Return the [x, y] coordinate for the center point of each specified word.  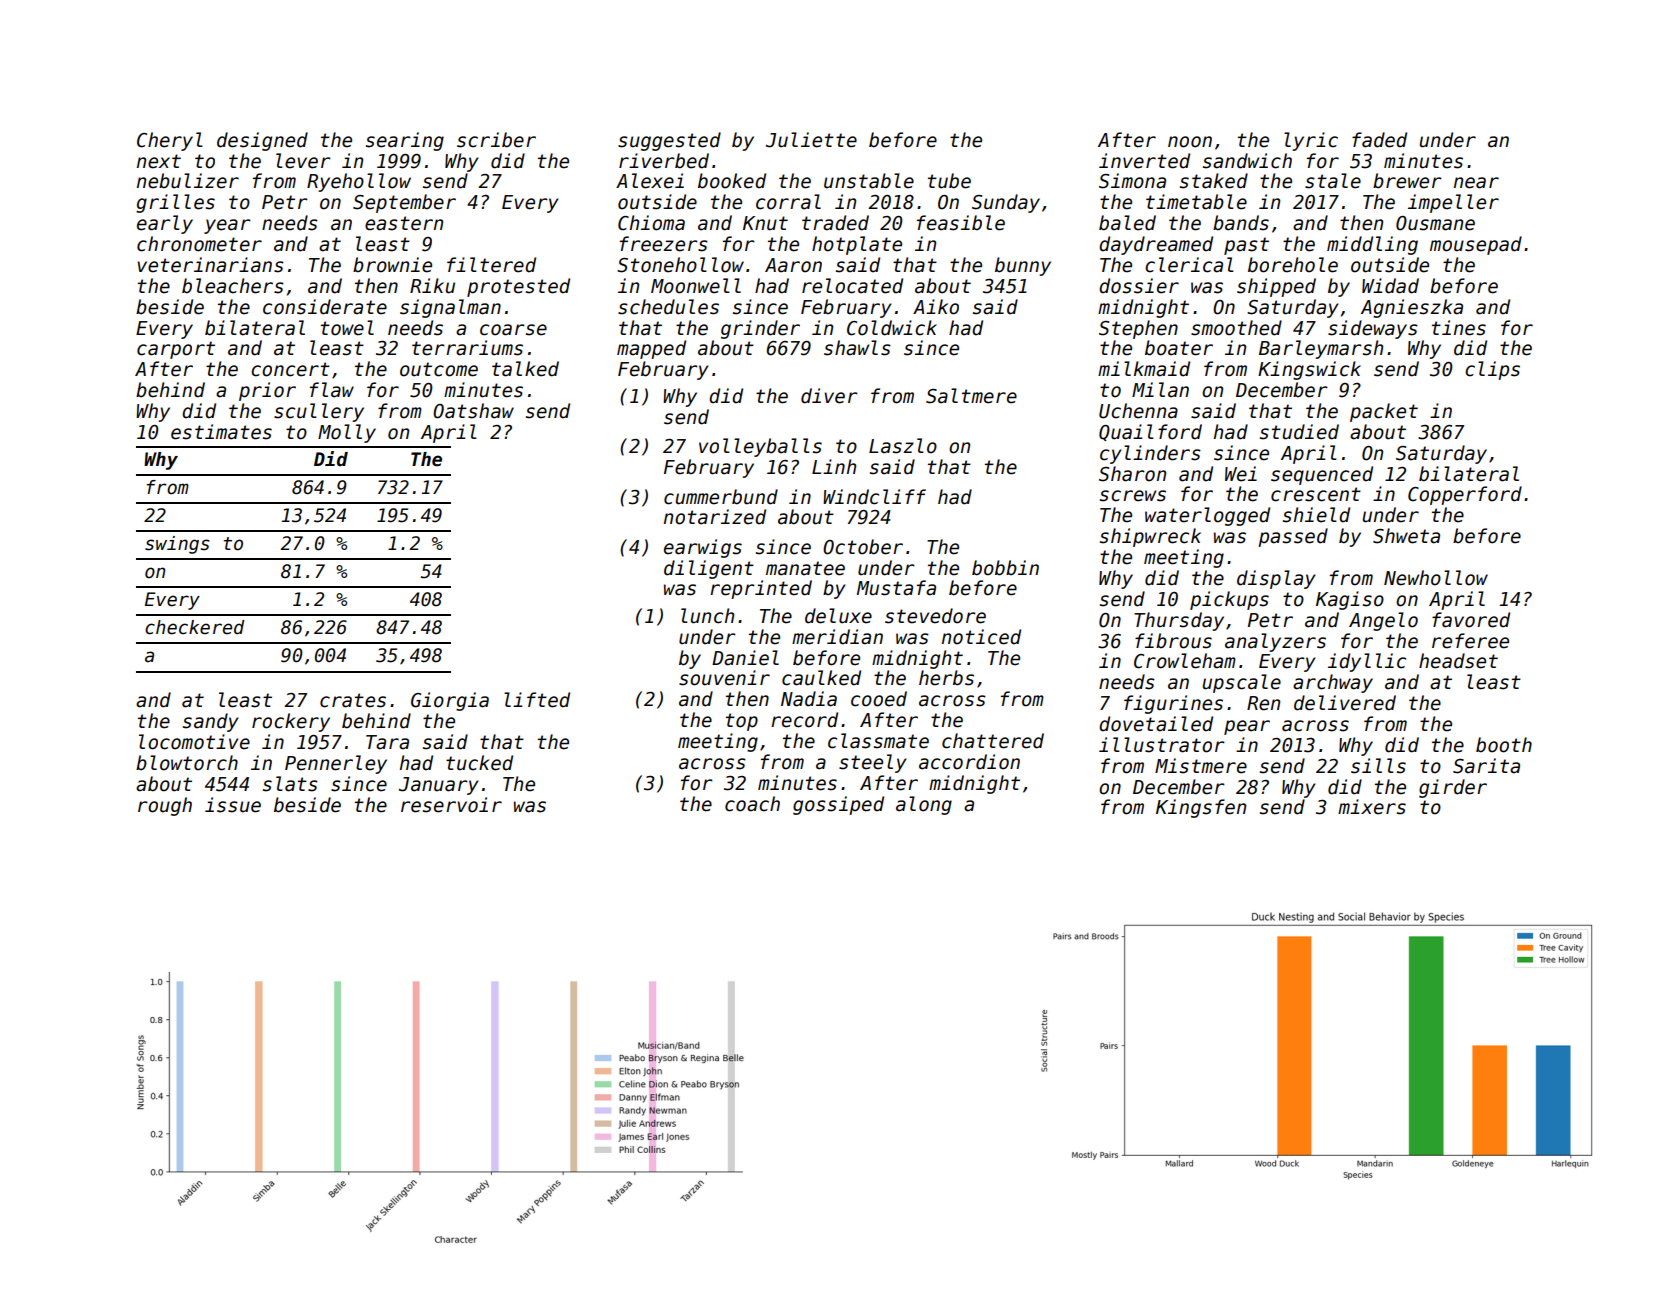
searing [405, 141]
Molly [347, 433]
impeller [1453, 203]
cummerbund [721, 497]
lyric [1311, 141]
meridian [837, 637]
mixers [1372, 807]
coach [752, 804]
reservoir [451, 805]
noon [1190, 142]
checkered [194, 627]
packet [1384, 412]
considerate [325, 307]
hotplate [857, 245]
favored [1471, 620]
